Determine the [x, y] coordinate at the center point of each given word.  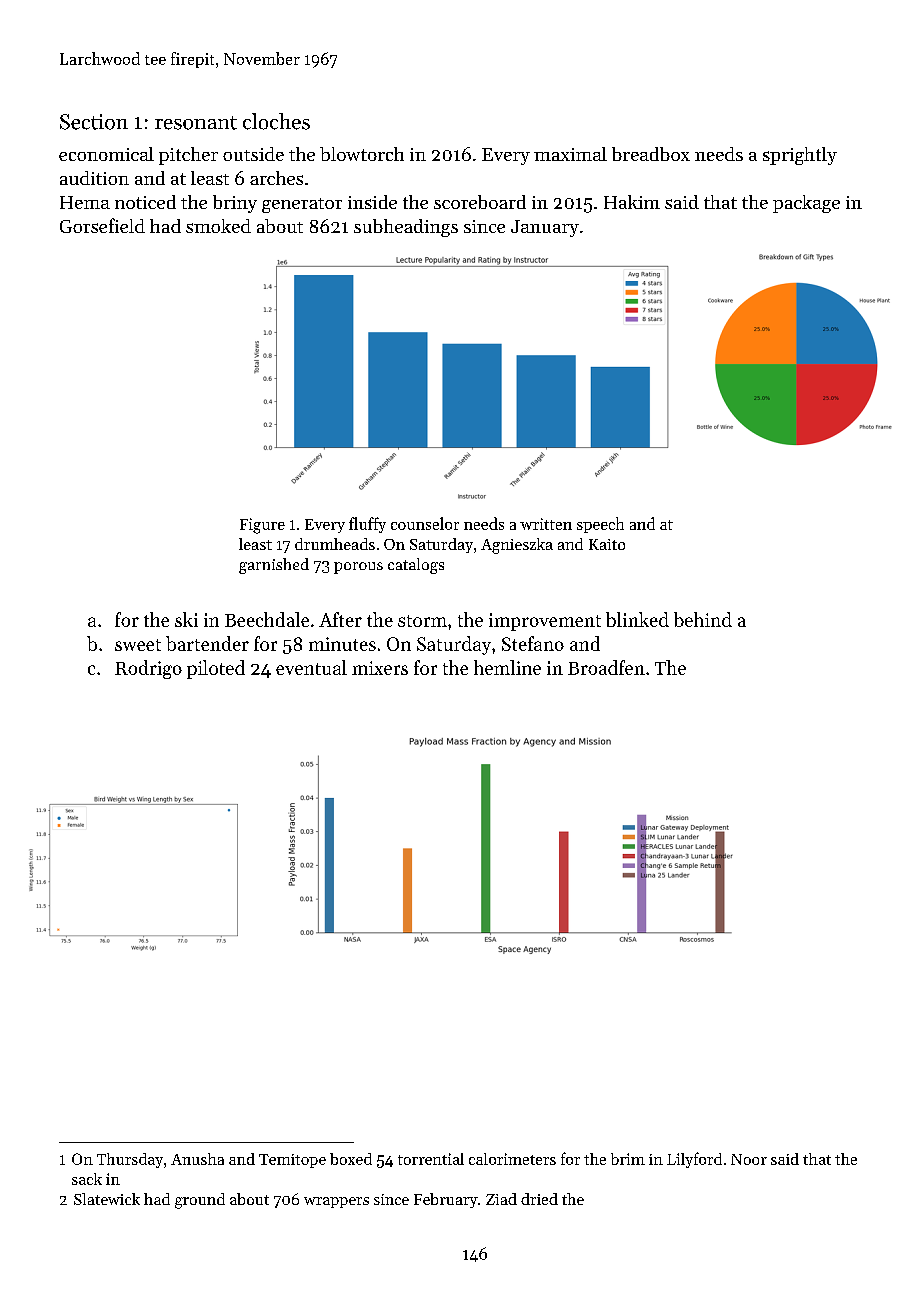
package [806, 204]
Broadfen [606, 667]
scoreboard [480, 202]
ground [200, 1201]
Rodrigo [148, 669]
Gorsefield [102, 225]
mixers [380, 668]
